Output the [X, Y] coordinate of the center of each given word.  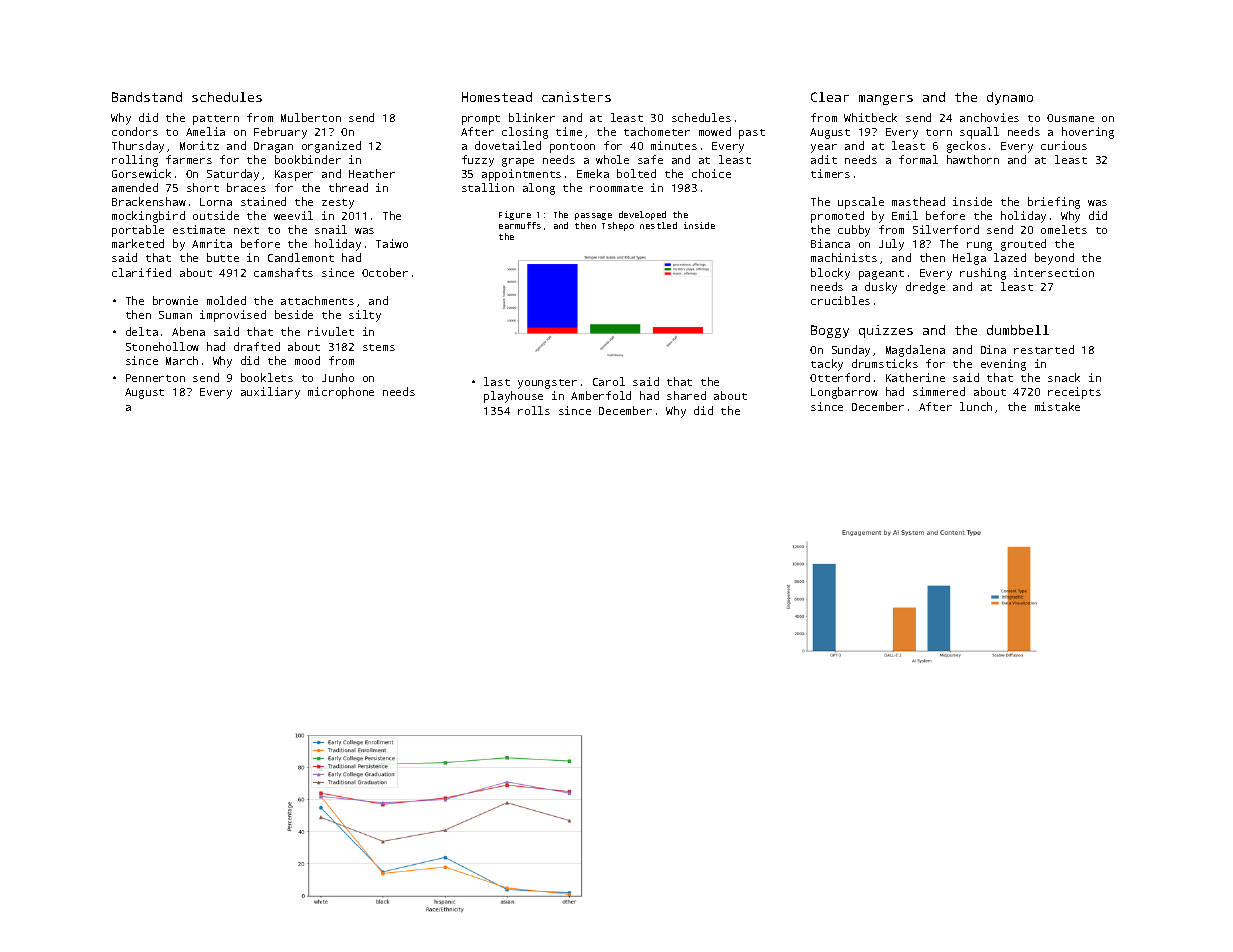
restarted [1044, 349]
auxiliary [270, 393]
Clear [830, 97]
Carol [609, 381]
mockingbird [148, 217]
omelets [1064, 229]
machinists [844, 257]
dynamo [1010, 98]
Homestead [497, 97]
